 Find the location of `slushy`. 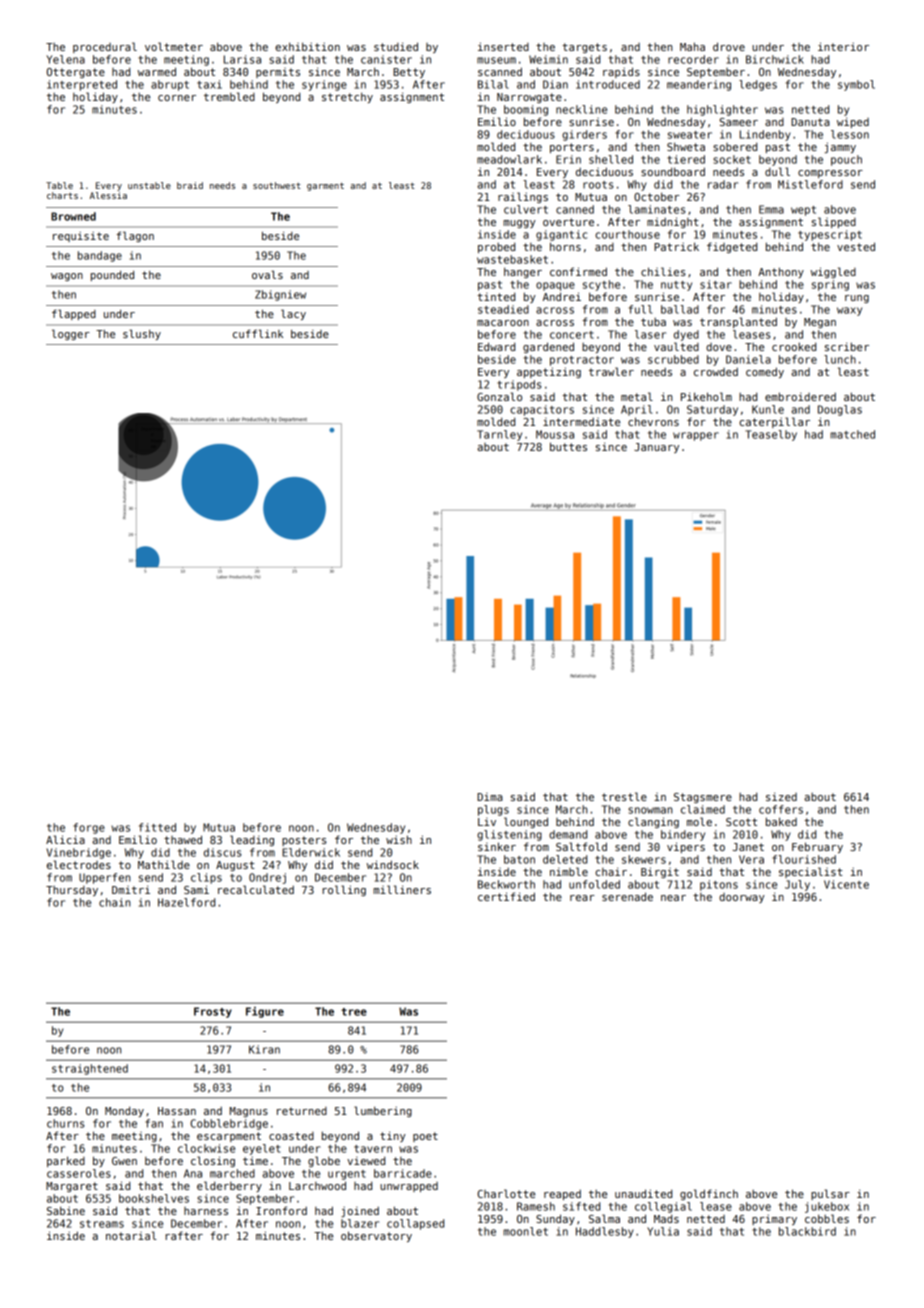

slushy is located at coordinates (142, 334).
